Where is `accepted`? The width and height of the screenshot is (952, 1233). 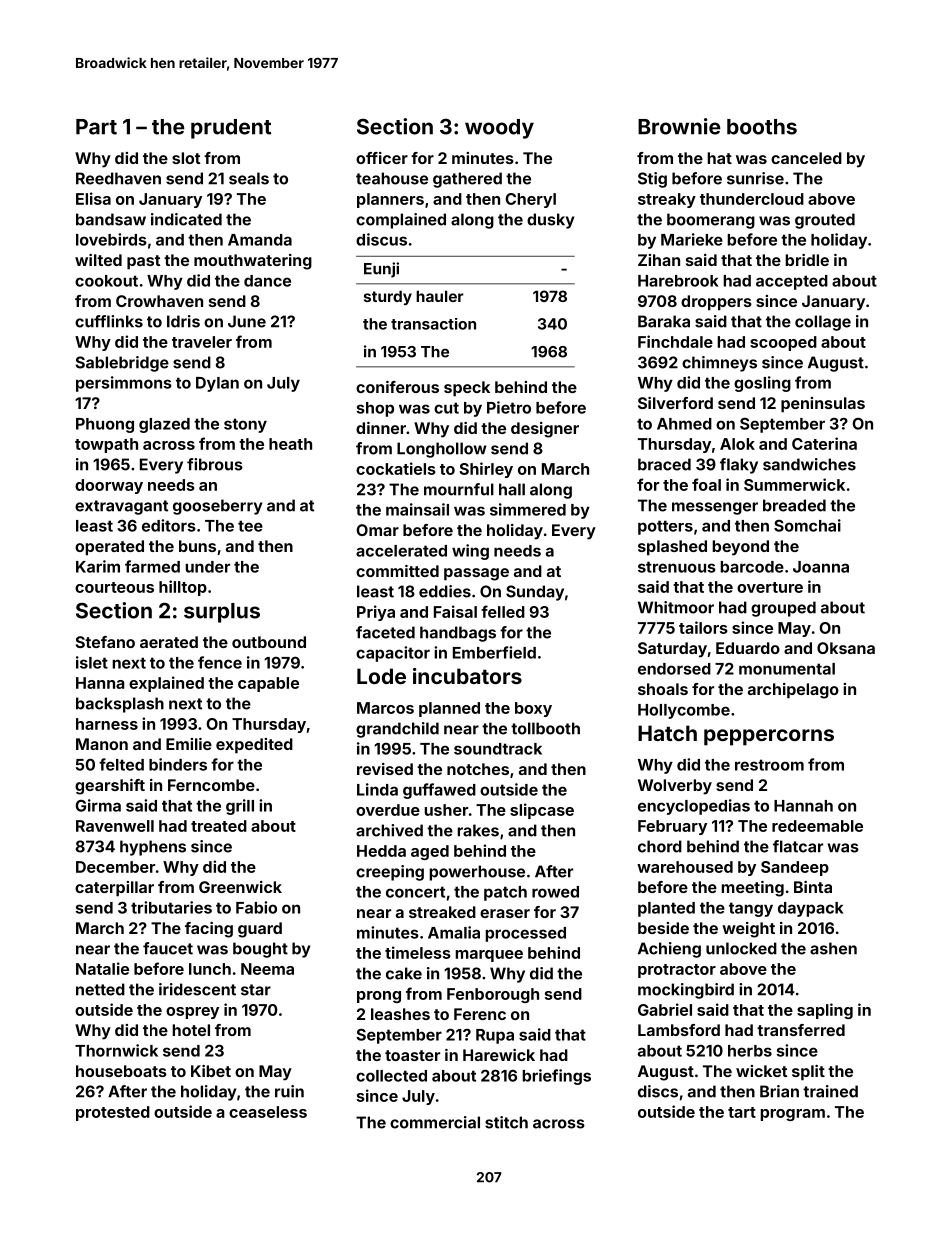
accepted is located at coordinates (792, 282).
